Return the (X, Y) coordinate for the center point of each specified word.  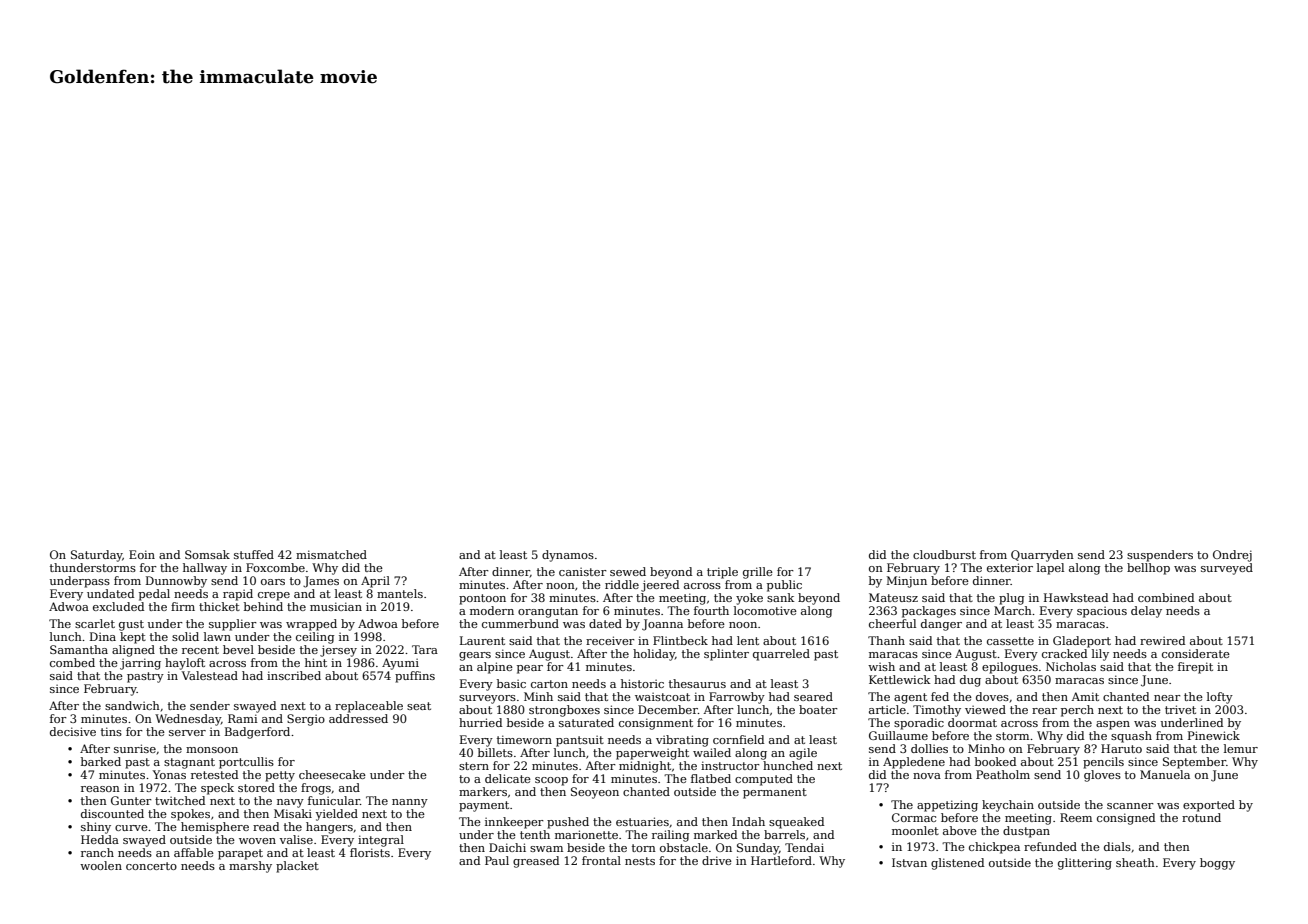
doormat (972, 722)
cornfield (738, 739)
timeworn (524, 739)
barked (101, 761)
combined (1166, 597)
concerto (151, 866)
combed (72, 662)
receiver (610, 640)
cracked (1064, 653)
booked (995, 761)
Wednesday (188, 720)
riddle (622, 584)
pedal (154, 595)
